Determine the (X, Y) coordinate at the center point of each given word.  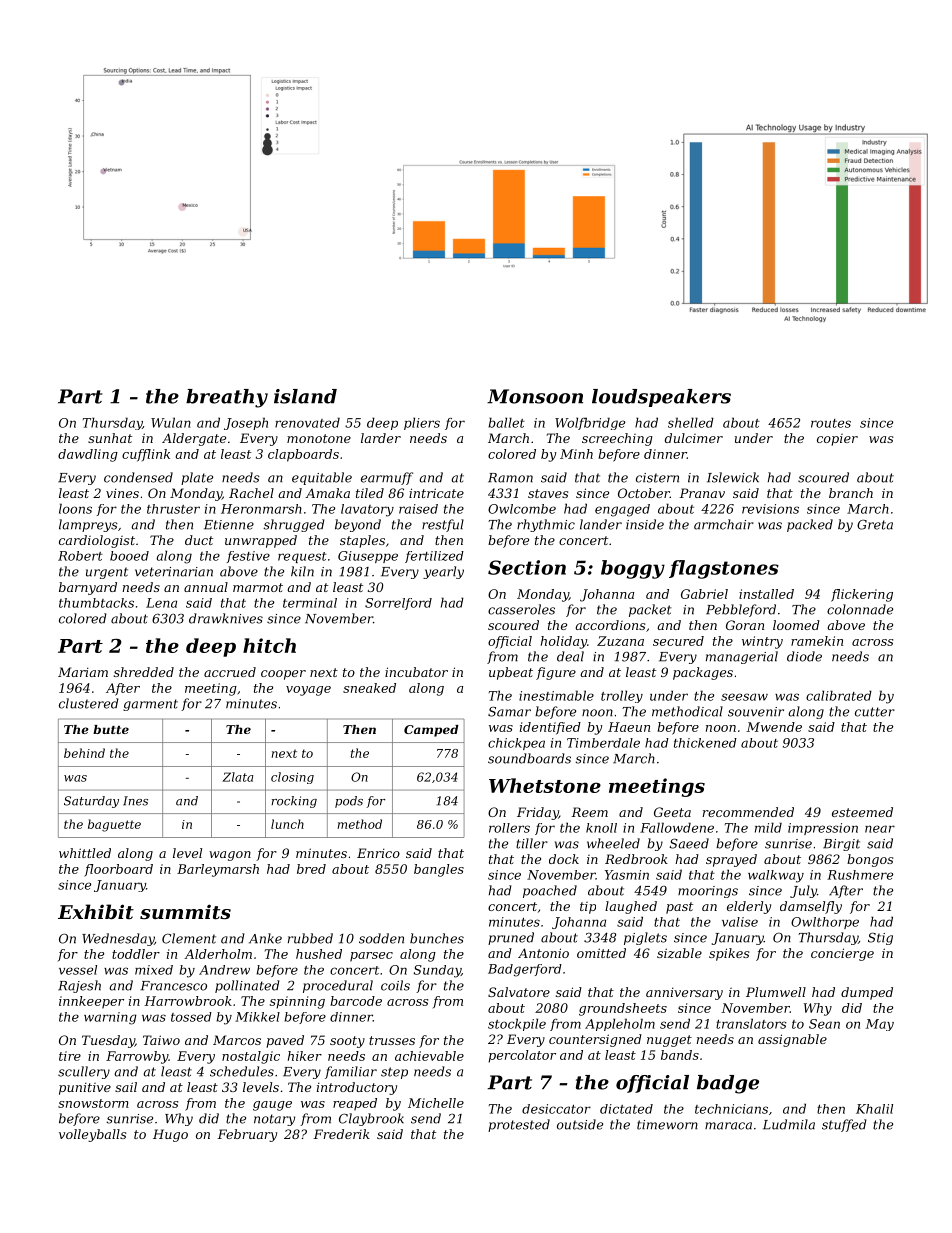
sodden (381, 938)
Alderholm (218, 954)
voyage (308, 691)
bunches (437, 938)
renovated (307, 422)
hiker (305, 1056)
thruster (173, 509)
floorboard (118, 870)
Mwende (774, 727)
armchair (724, 524)
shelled (691, 422)
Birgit (841, 845)
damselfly (811, 907)
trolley (622, 696)
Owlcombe (522, 509)
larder (381, 438)
